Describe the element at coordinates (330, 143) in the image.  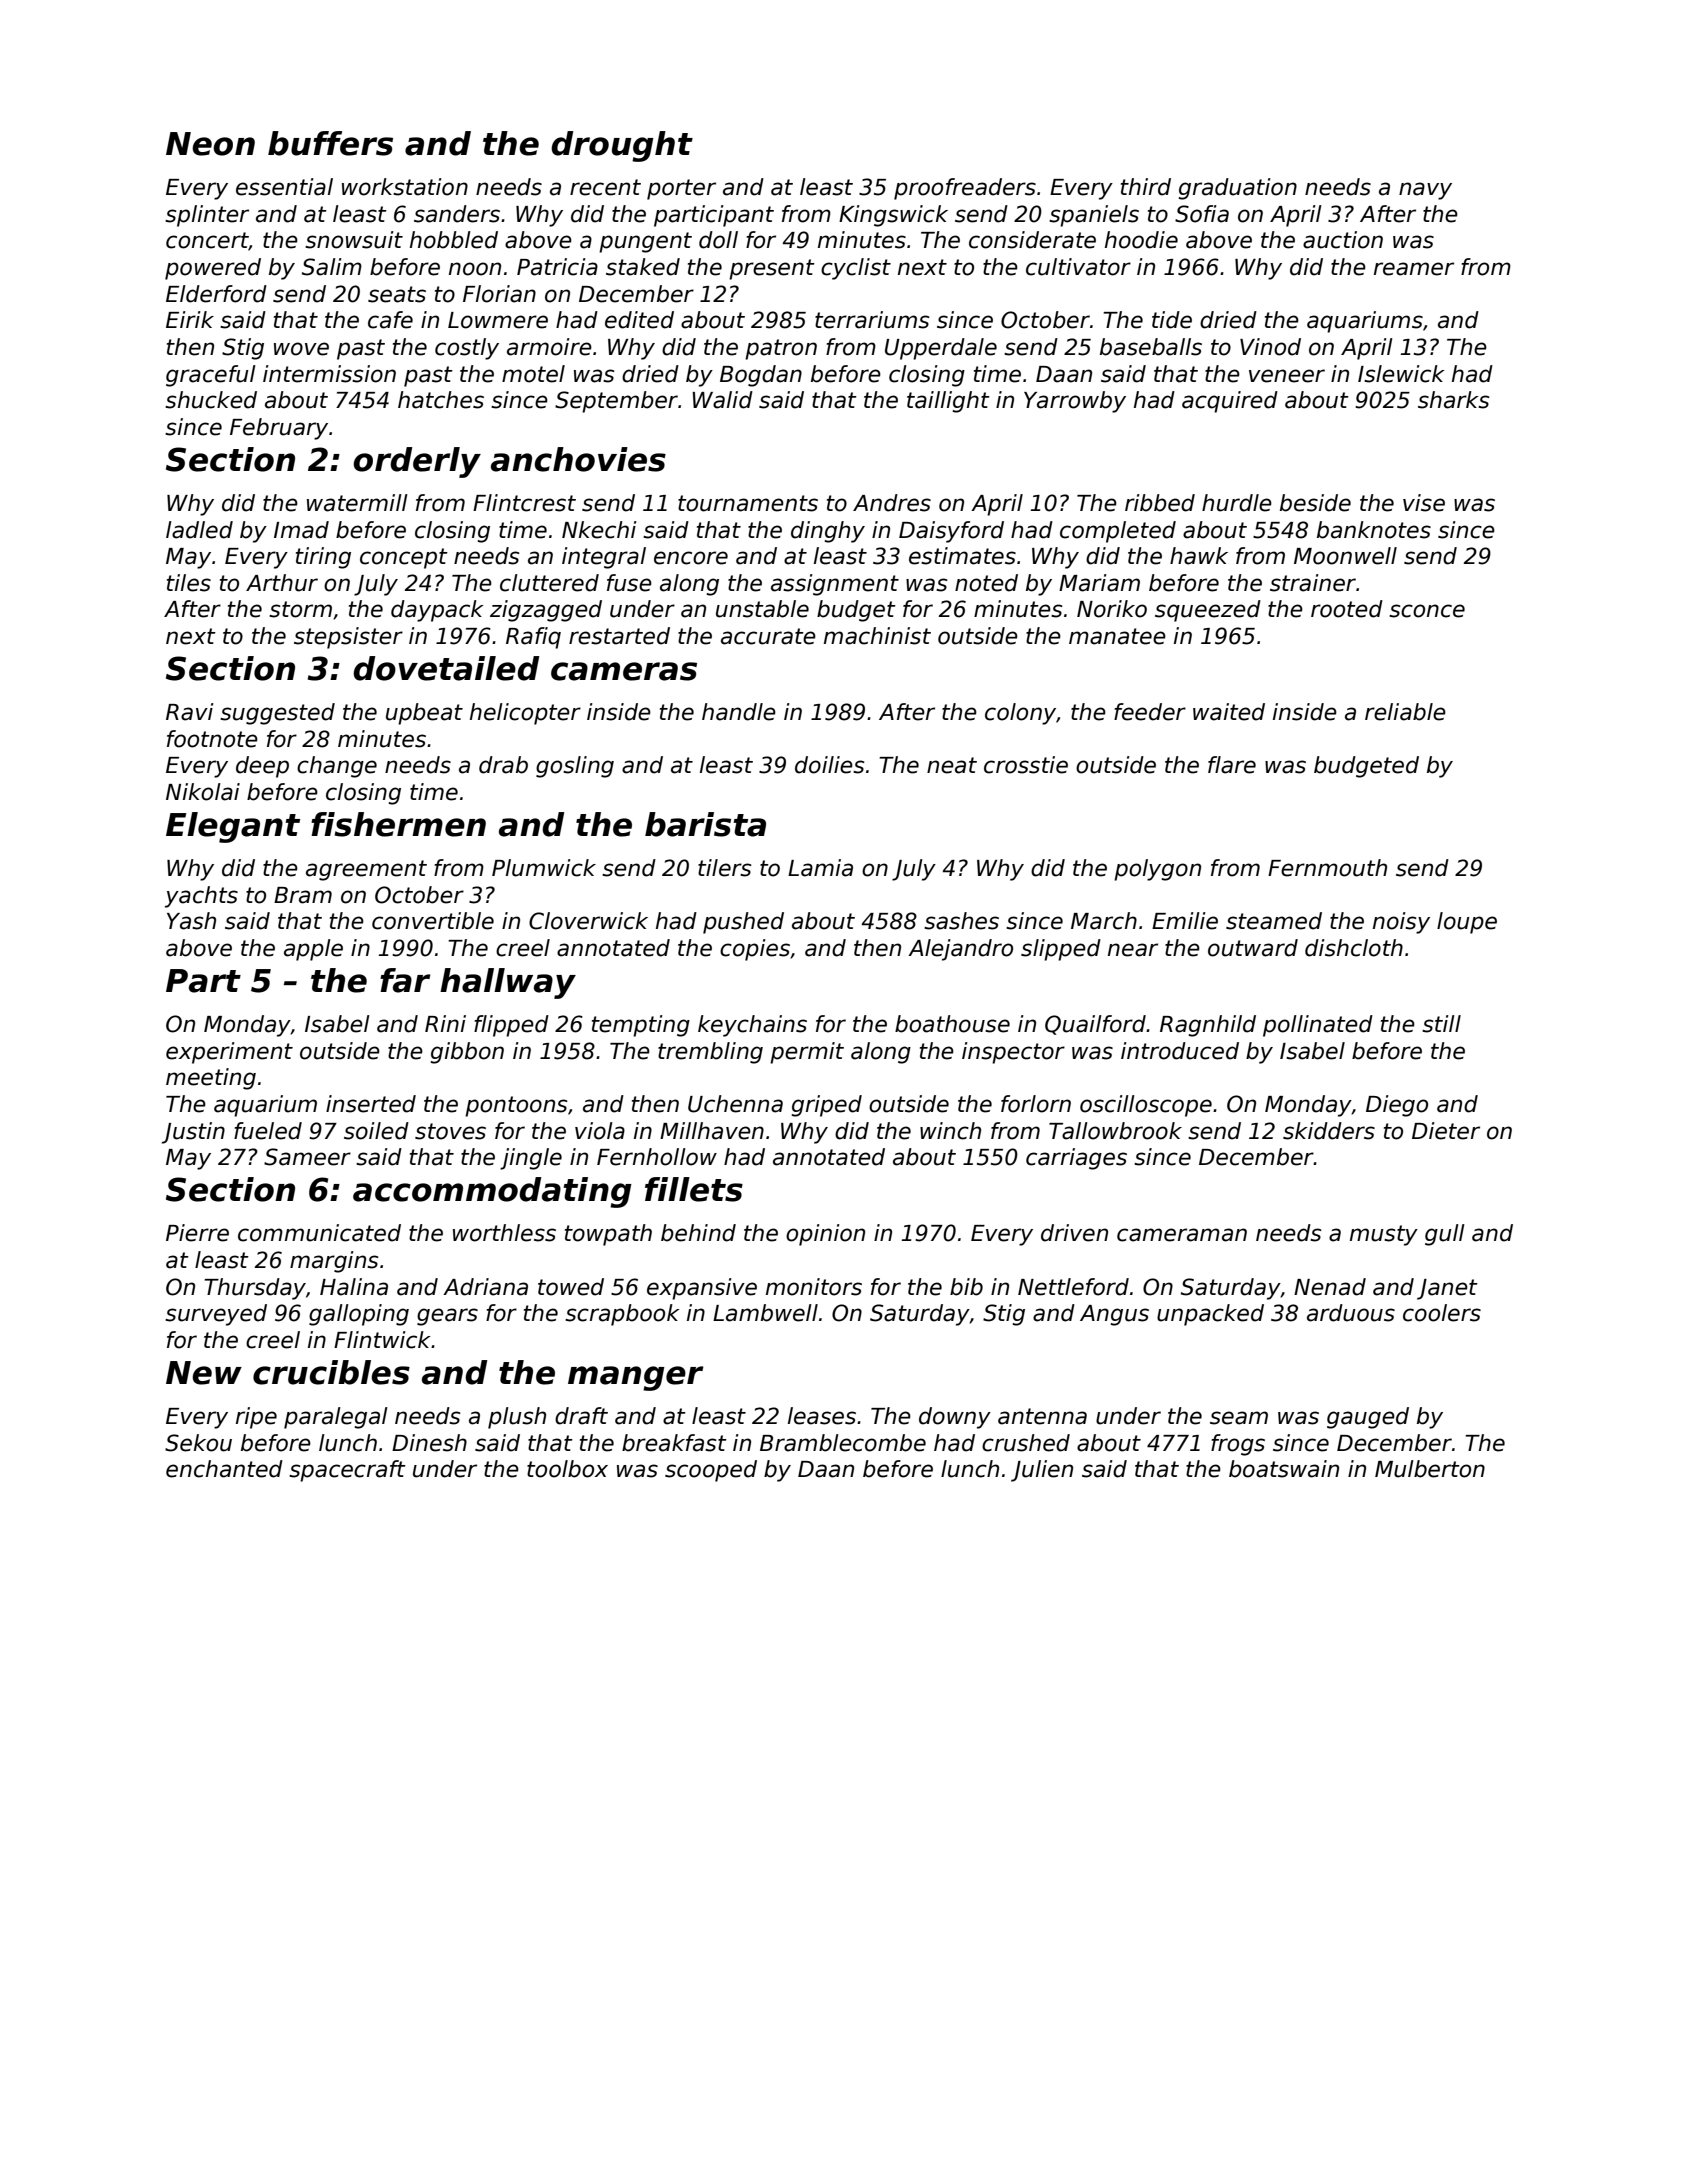
I see `buffers` at that location.
